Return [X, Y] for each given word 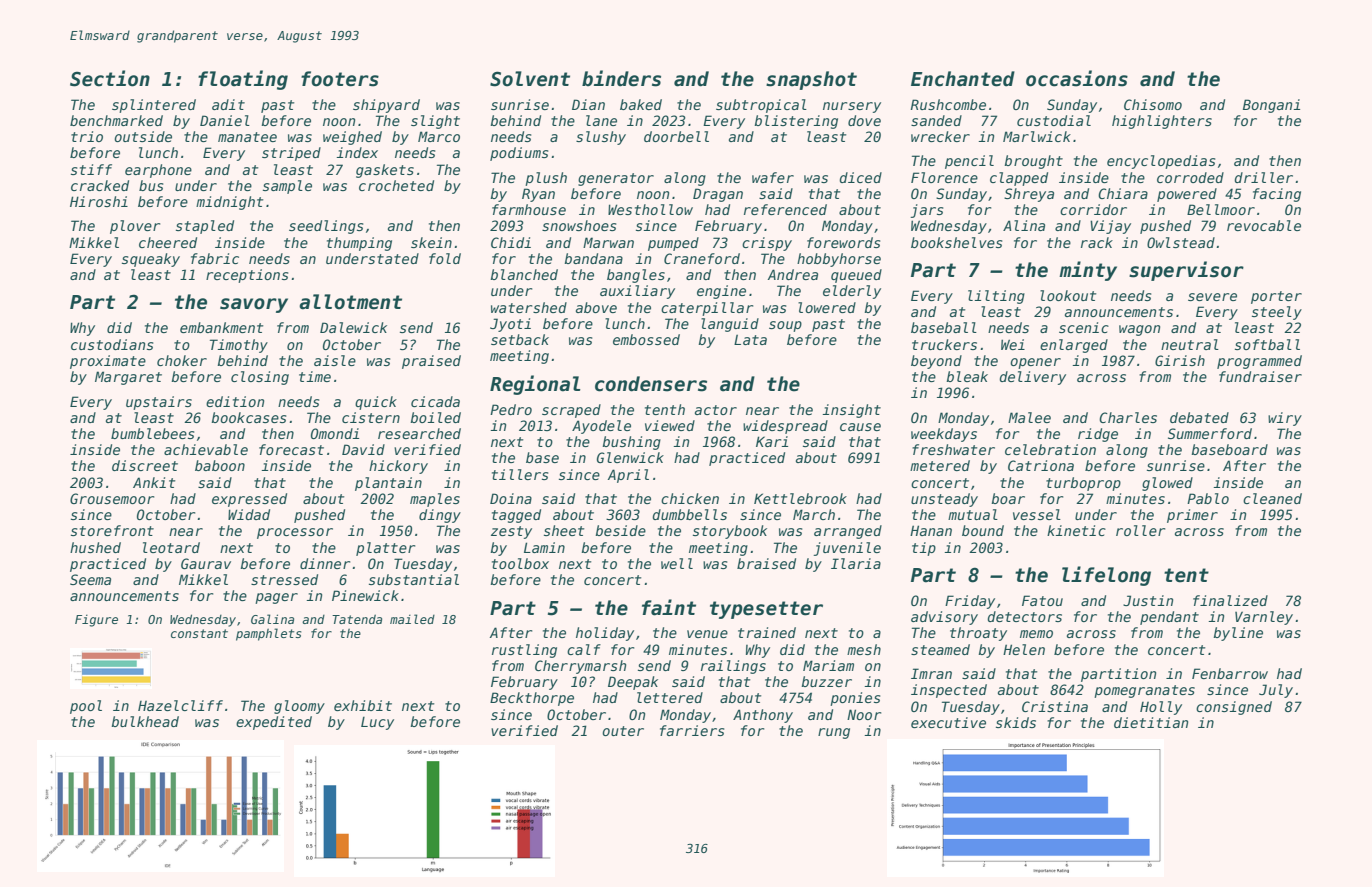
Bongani [1271, 106]
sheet [564, 530]
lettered [670, 697]
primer [1192, 516]
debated [1199, 417]
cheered [168, 242]
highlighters [1162, 122]
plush [546, 179]
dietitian [1151, 722]
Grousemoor [112, 498]
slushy [601, 138]
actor [716, 410]
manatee [247, 137]
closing [260, 378]
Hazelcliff [180, 705]
